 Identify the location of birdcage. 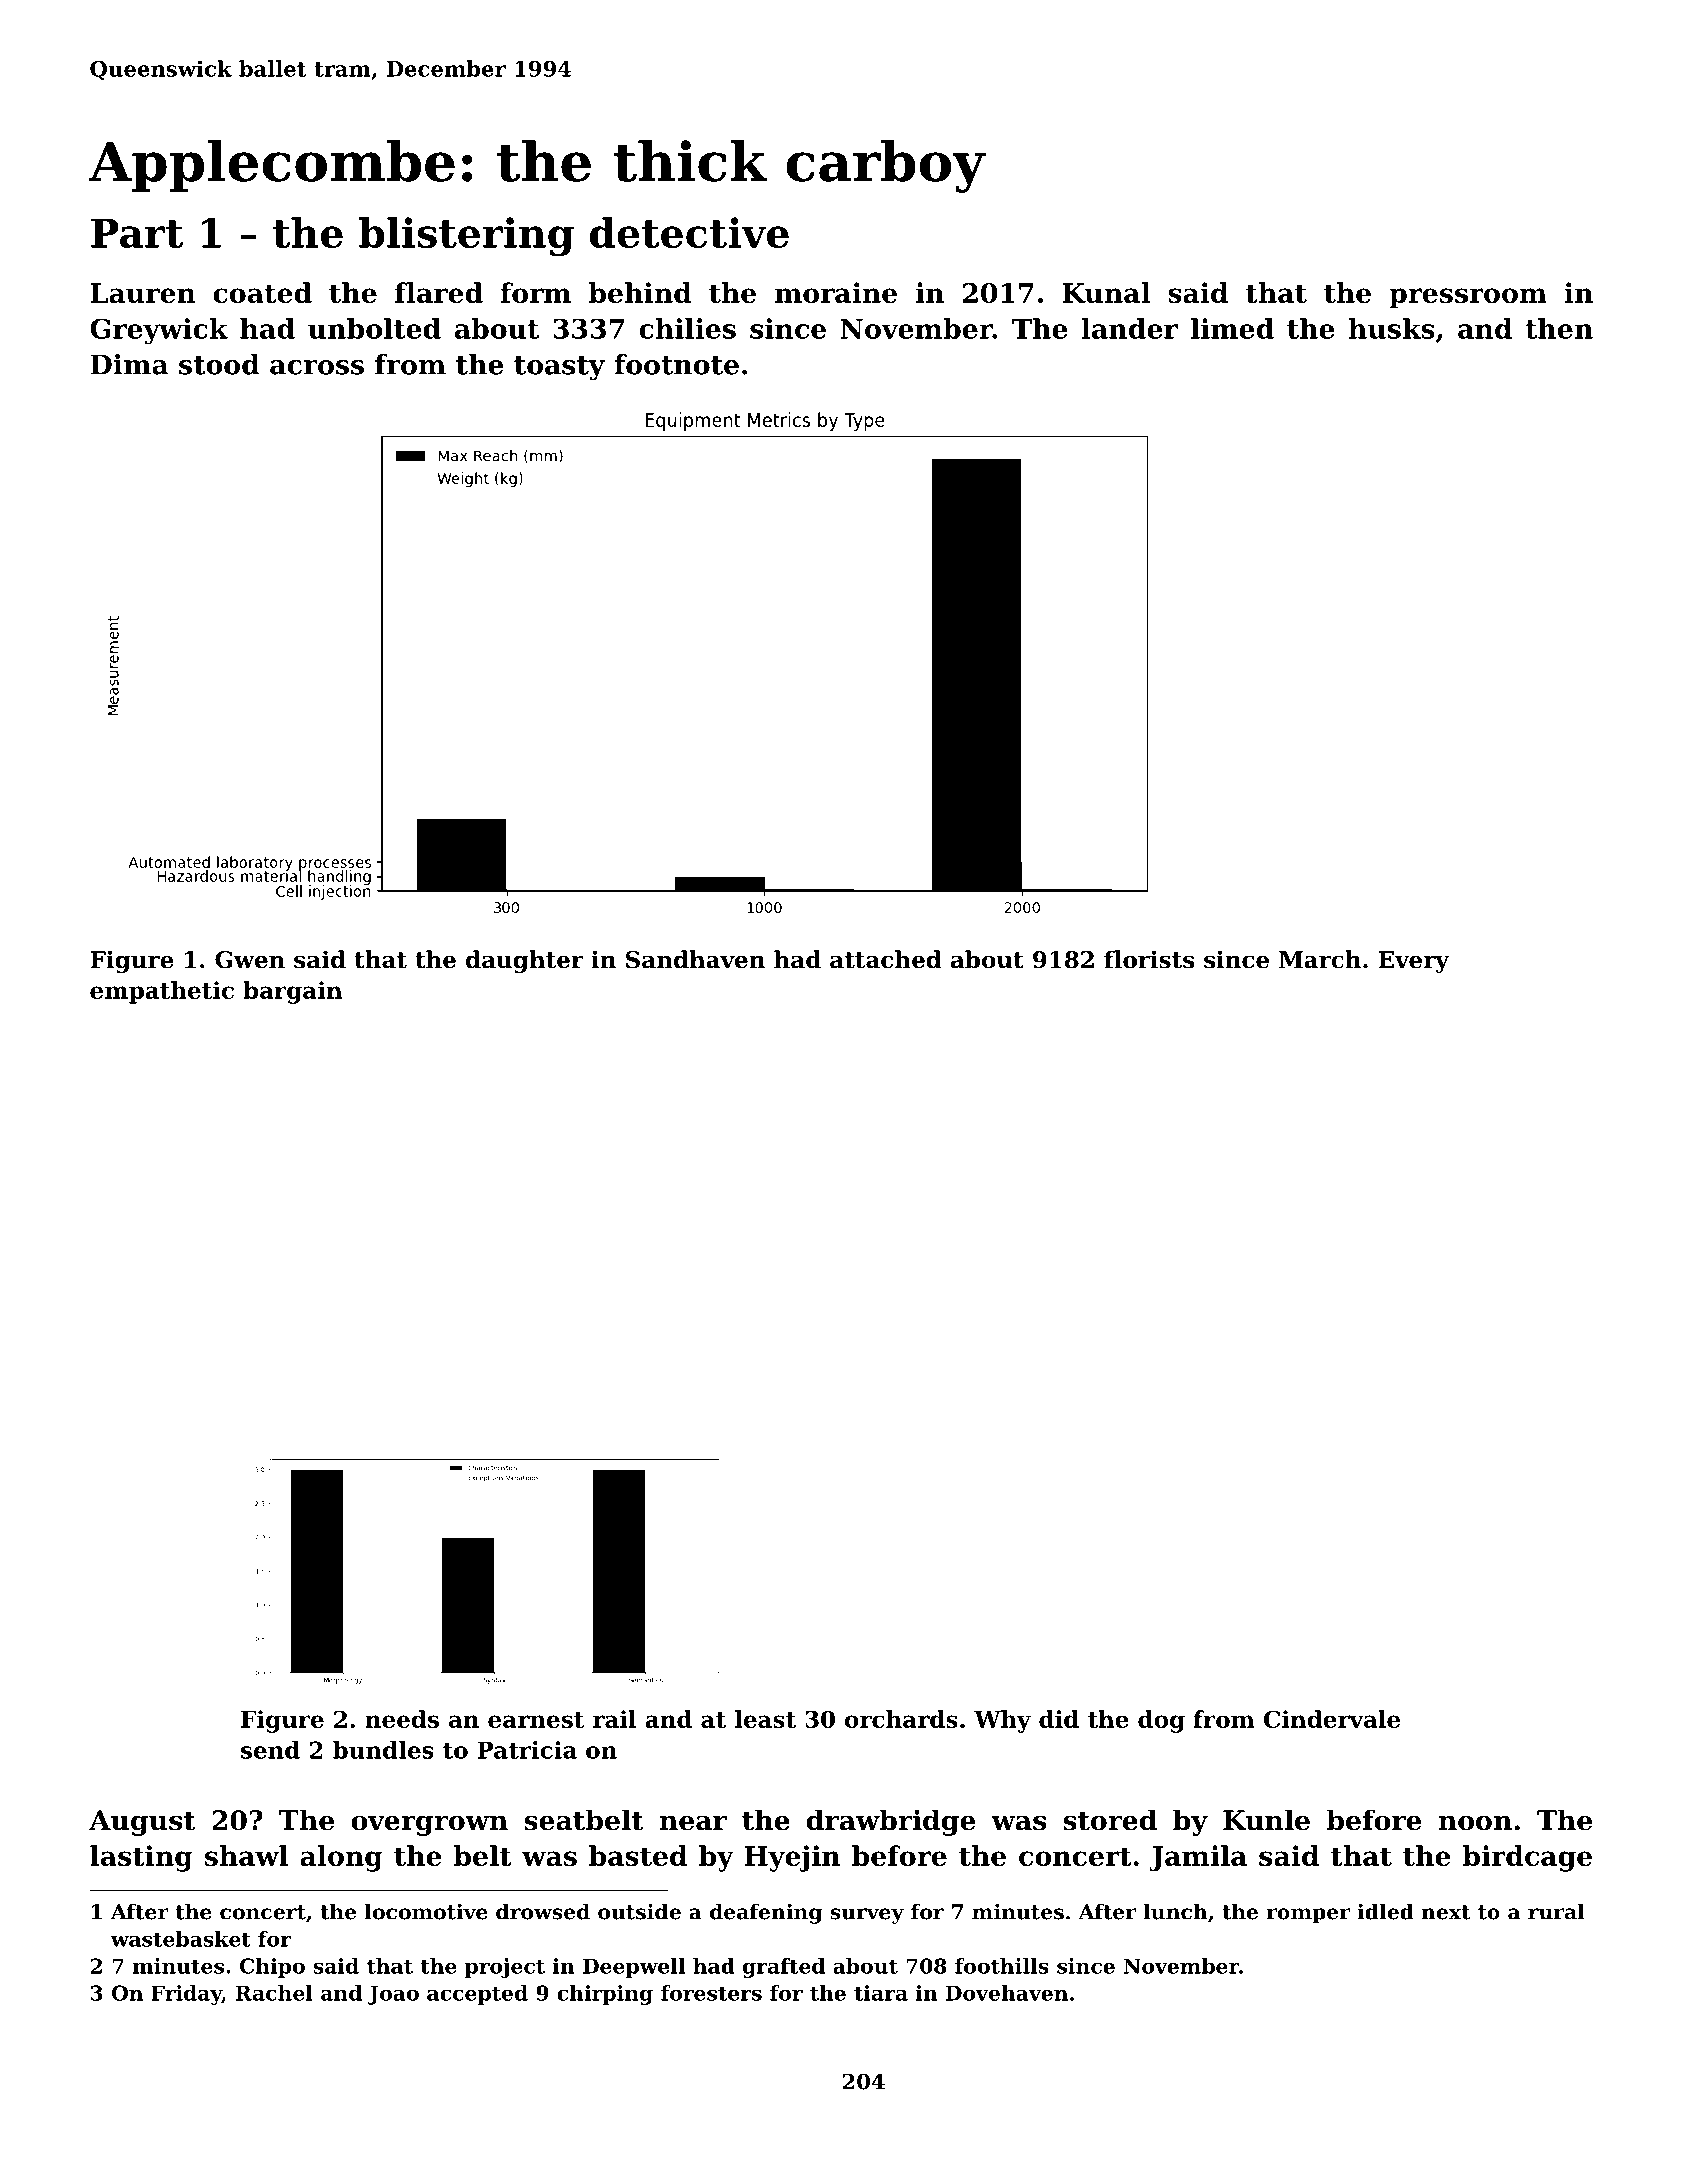
(1527, 1858).
